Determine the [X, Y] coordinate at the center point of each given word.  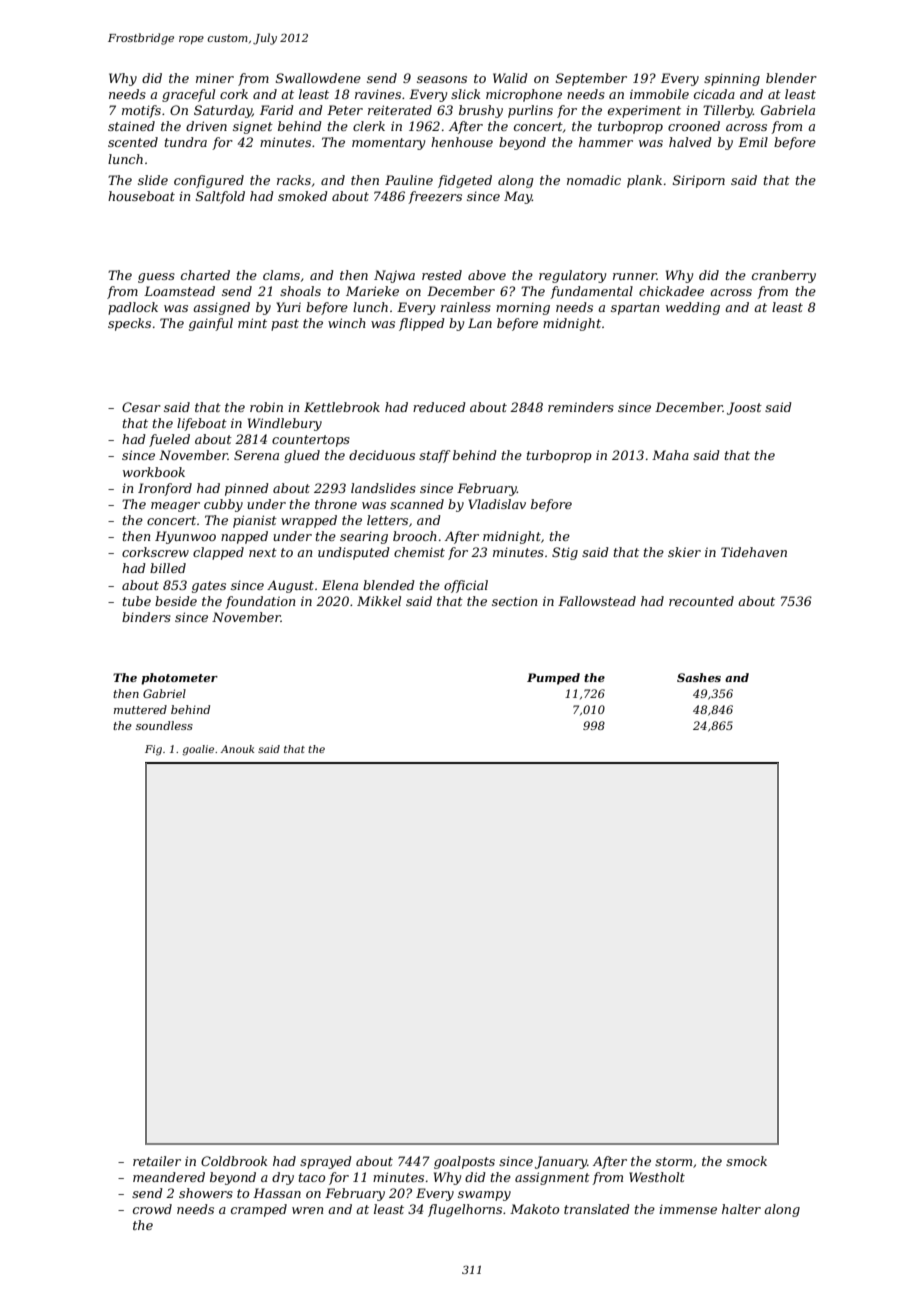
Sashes [699, 677]
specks [129, 324]
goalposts [464, 1162]
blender [791, 78]
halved [690, 142]
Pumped [553, 679]
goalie [198, 750]
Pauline [409, 180]
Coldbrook [234, 1161]
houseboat [141, 196]
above [487, 275]
